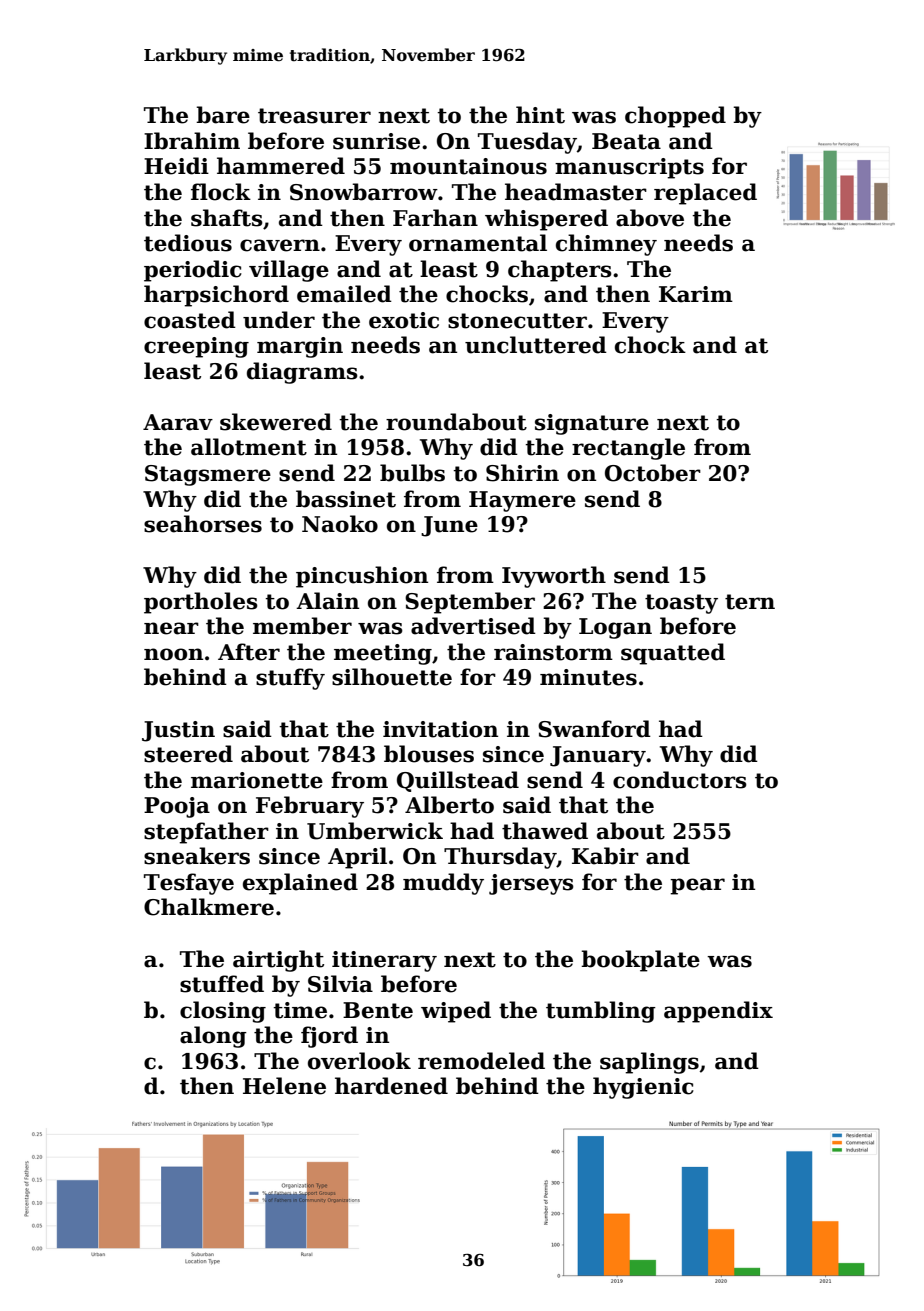  Describe the element at coordinates (522, 501) in the screenshot. I see `Haymere` at that location.
